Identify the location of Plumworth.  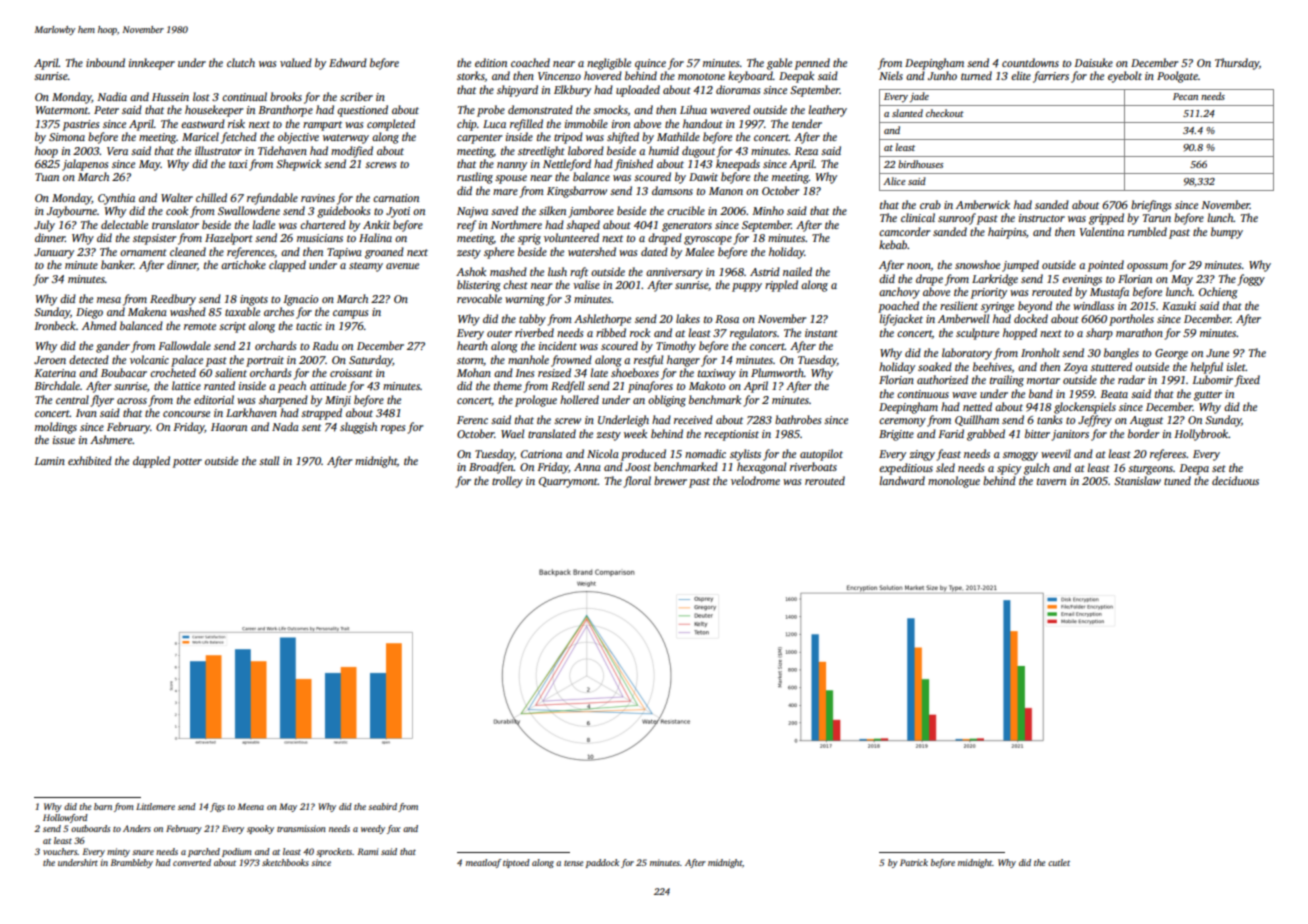
(777, 372).
